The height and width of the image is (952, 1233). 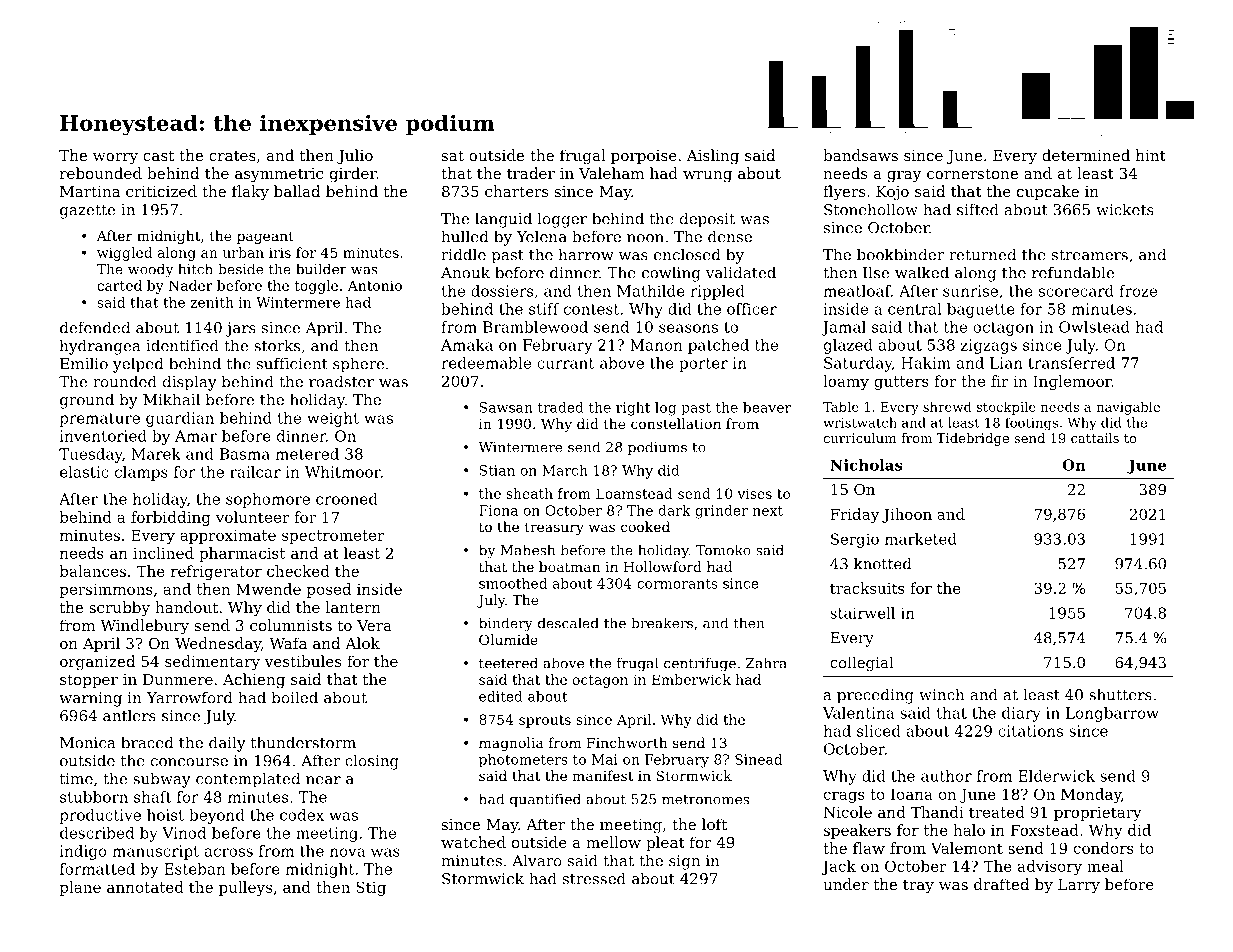 I want to click on determined, so click(x=1086, y=155).
